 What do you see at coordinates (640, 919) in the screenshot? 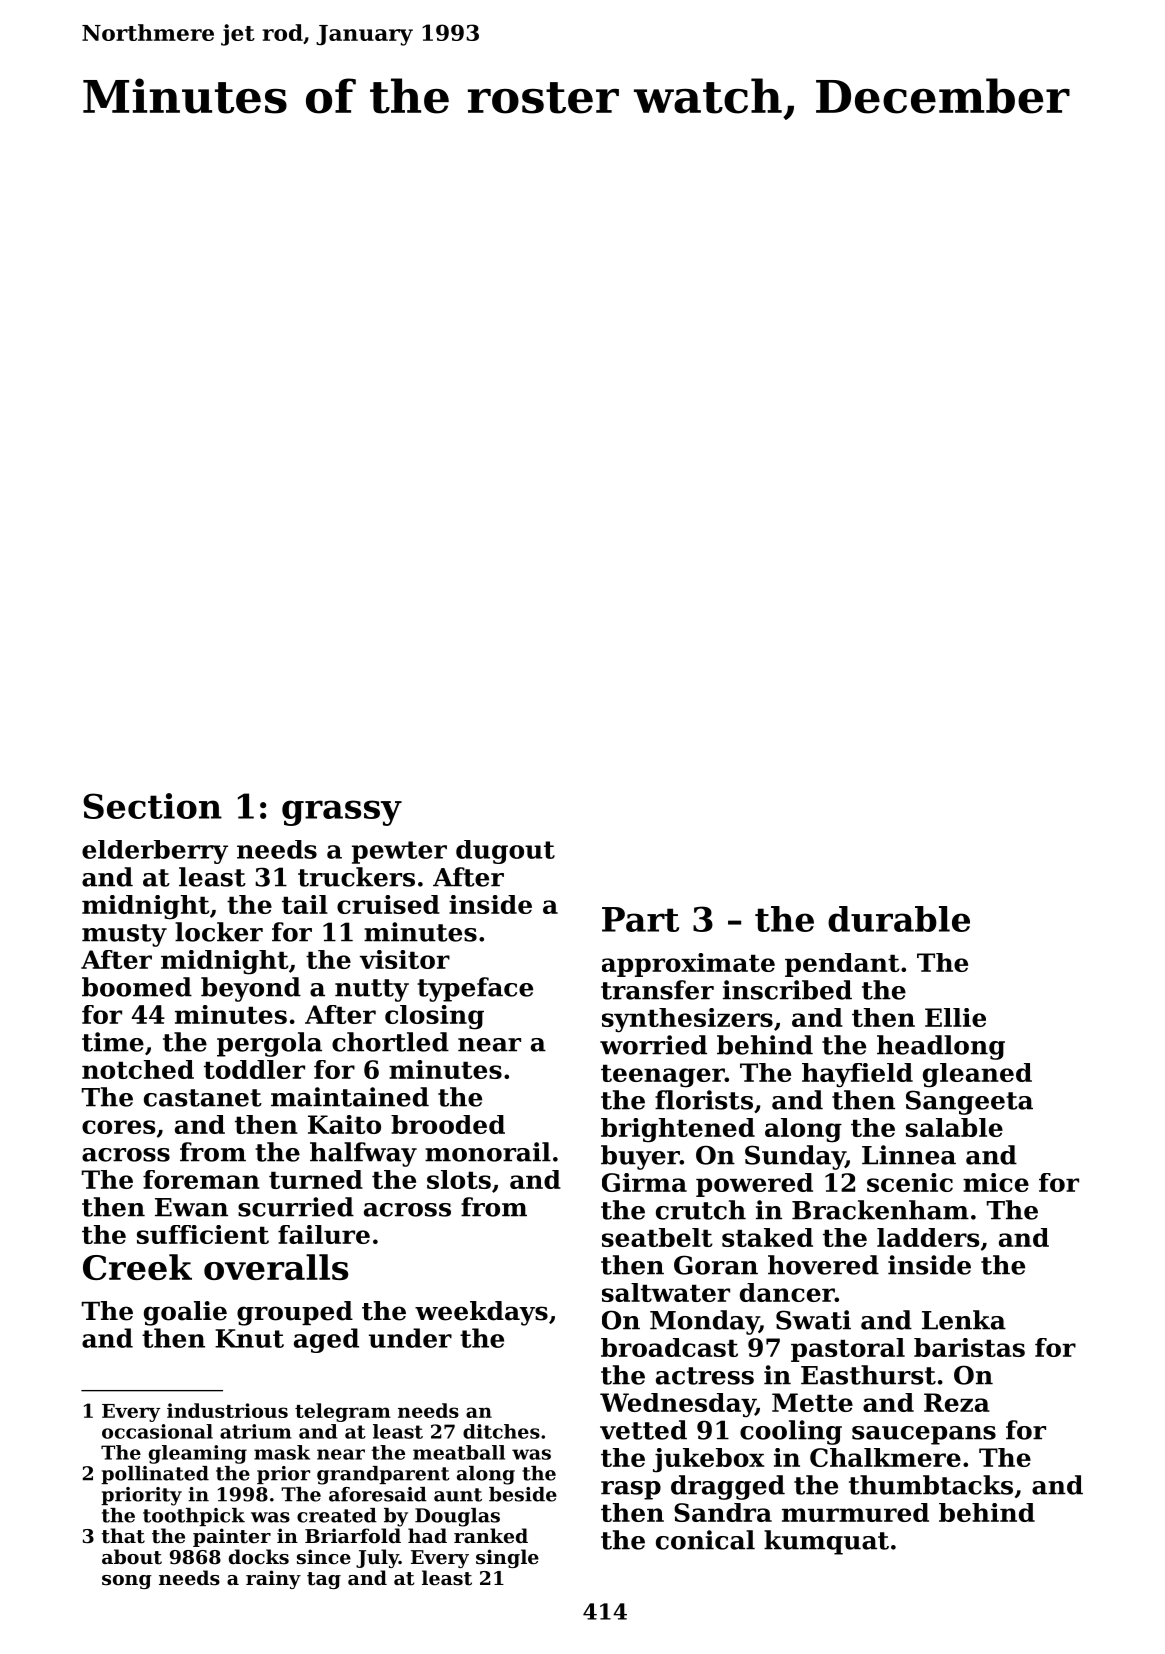
I see `Part` at bounding box center [640, 919].
